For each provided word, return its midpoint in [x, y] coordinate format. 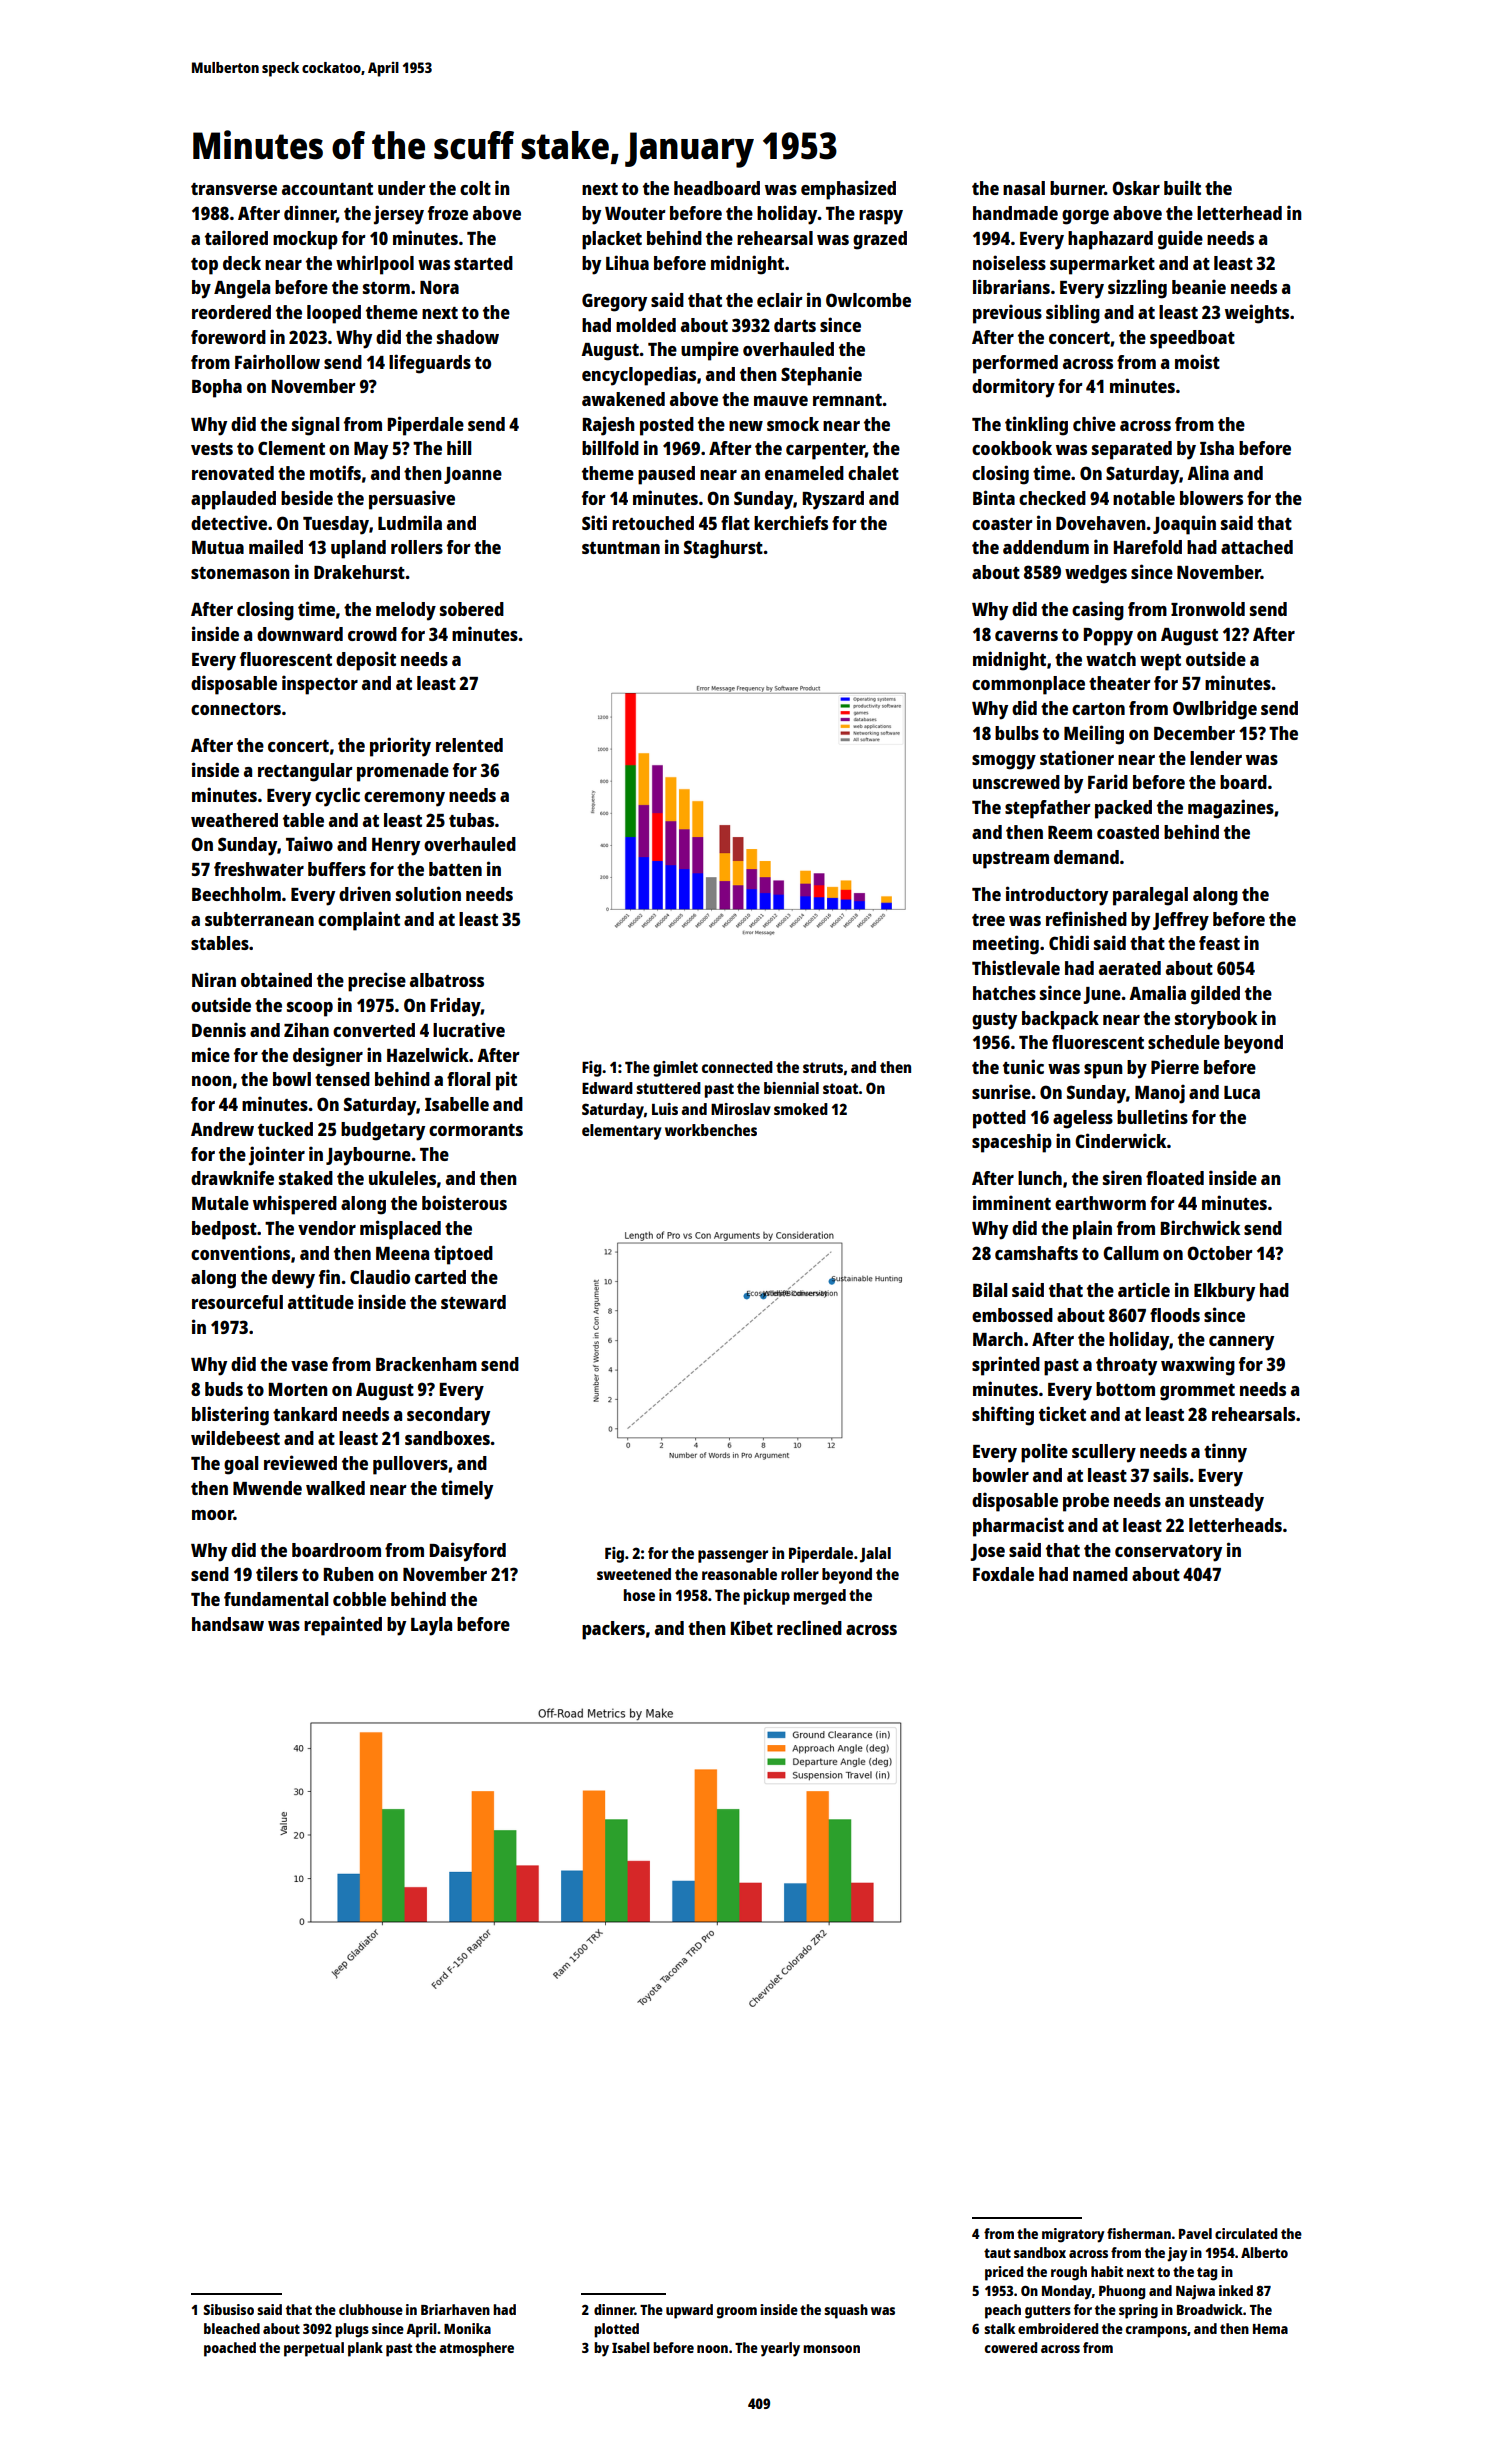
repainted [343, 1626]
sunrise [1001, 1091]
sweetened [634, 1574]
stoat [841, 1088]
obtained [276, 979]
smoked [801, 1109]
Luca [1242, 1092]
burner [1077, 188]
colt [475, 188]
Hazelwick [428, 1054]
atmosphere [476, 2349]
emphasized [848, 190]
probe [1086, 1502]
